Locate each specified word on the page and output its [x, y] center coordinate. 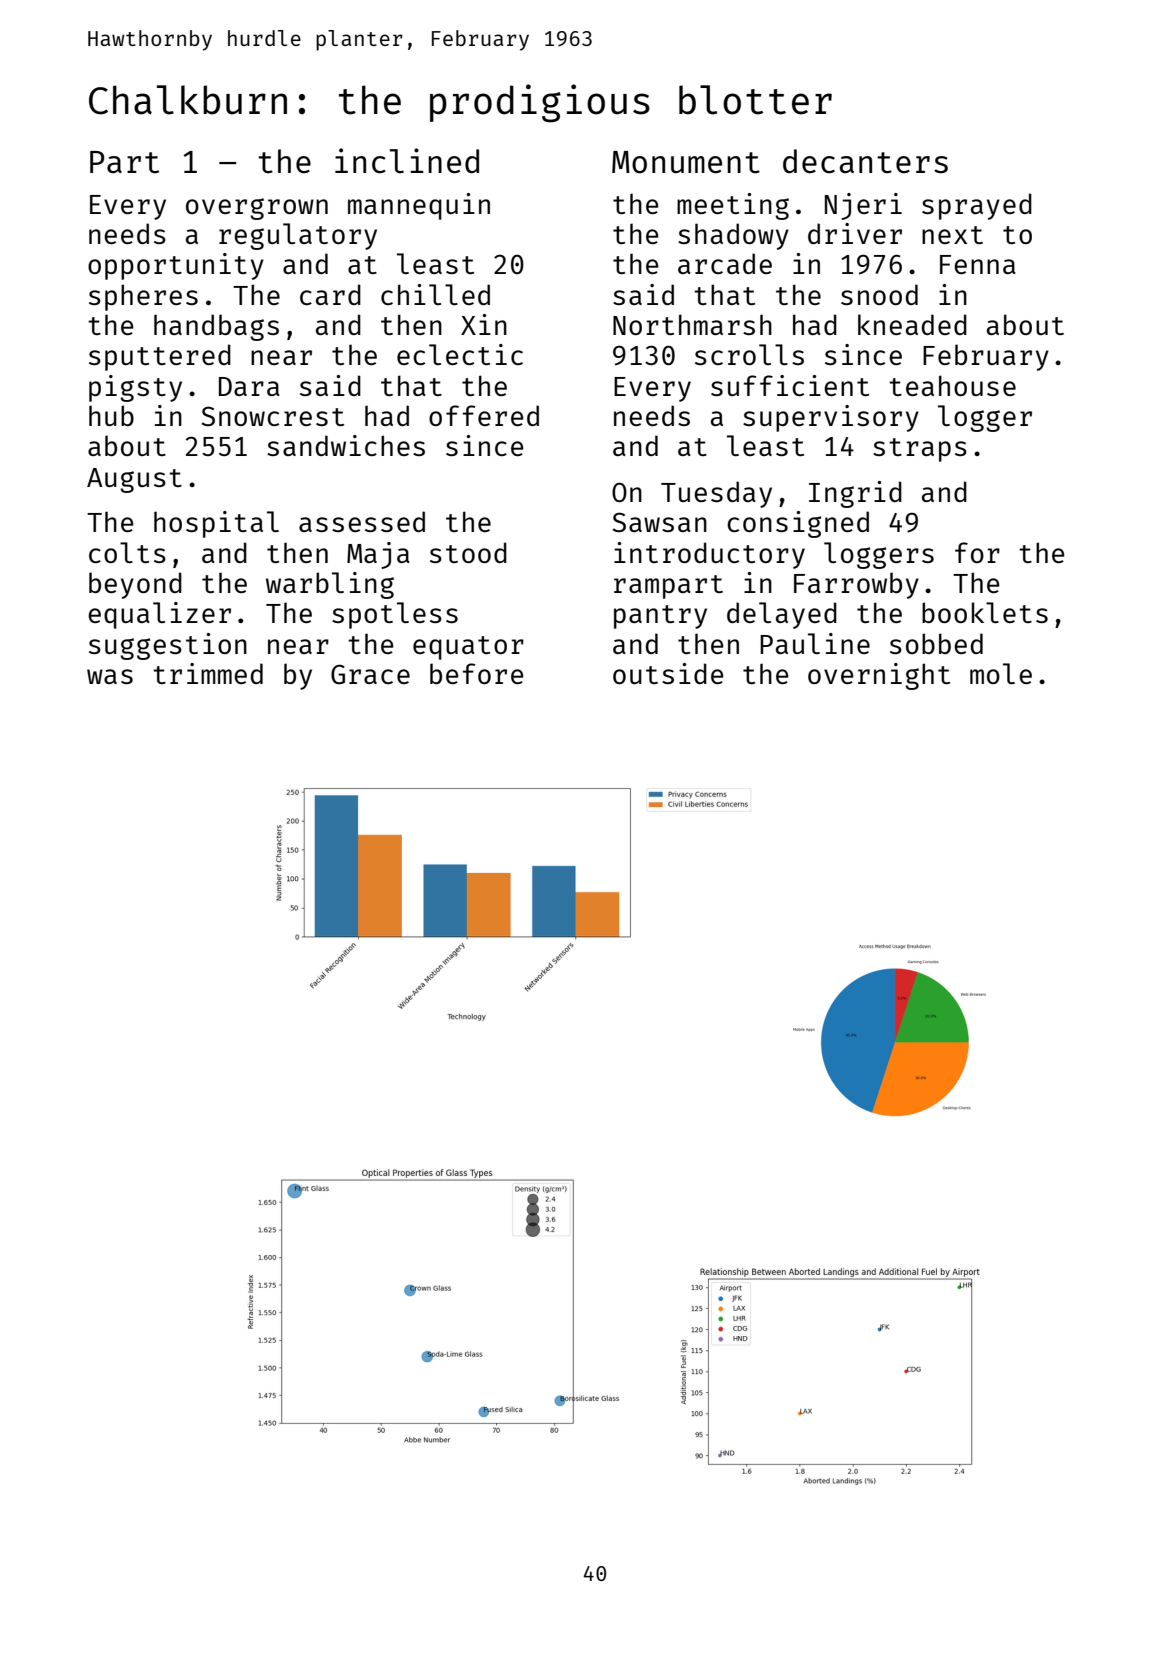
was [110, 676]
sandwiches [346, 445]
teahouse [952, 385]
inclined [407, 161]
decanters [865, 161]
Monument [686, 162]
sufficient [790, 385]
